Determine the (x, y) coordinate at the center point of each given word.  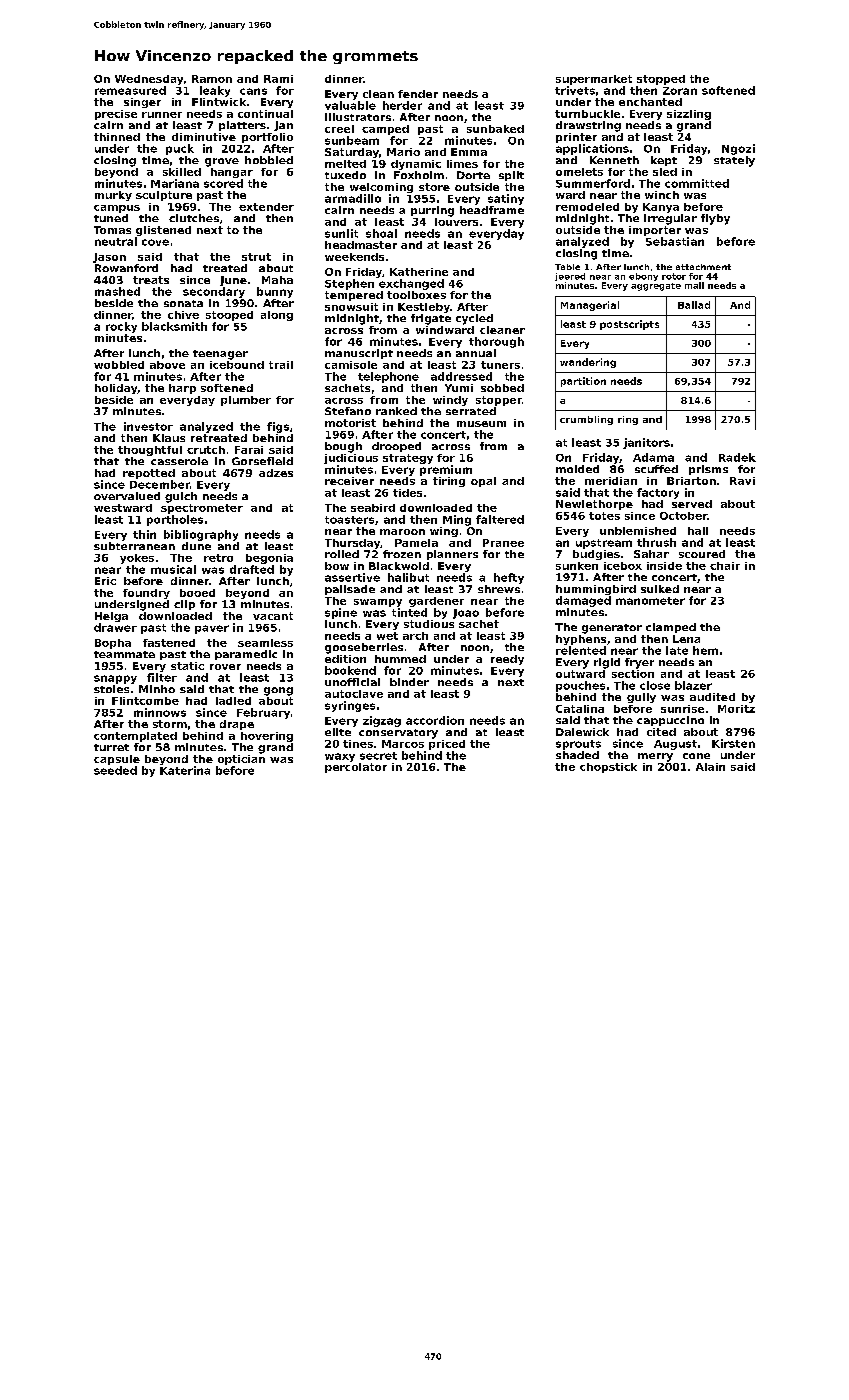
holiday (116, 389)
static (187, 666)
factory (658, 493)
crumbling (586, 420)
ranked (396, 411)
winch (662, 195)
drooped (396, 447)
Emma (469, 152)
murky (113, 196)
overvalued (127, 496)
